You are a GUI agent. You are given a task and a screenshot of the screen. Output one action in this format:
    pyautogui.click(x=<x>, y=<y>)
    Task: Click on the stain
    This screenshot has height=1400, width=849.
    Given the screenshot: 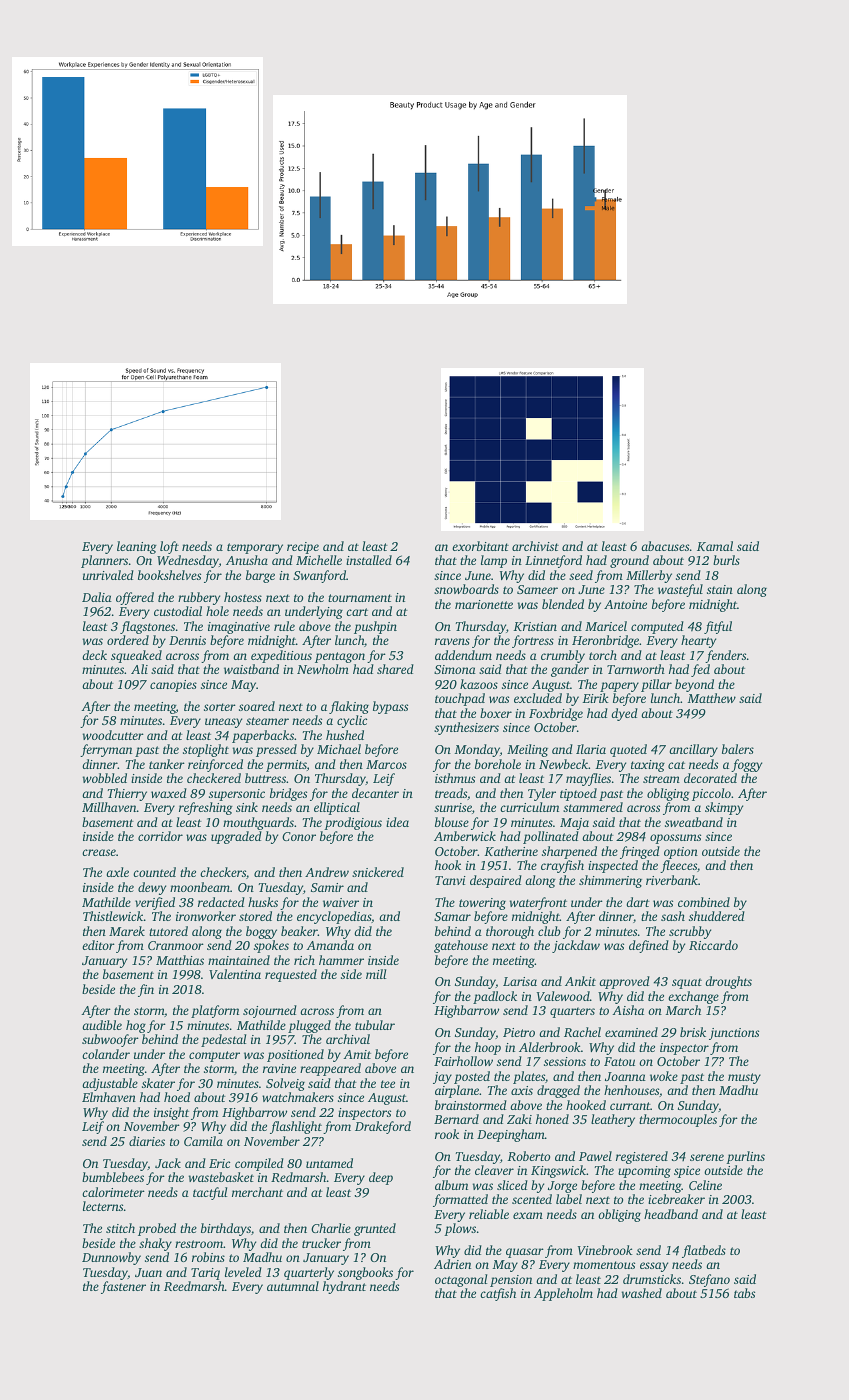 What is the action you would take?
    pyautogui.click(x=720, y=589)
